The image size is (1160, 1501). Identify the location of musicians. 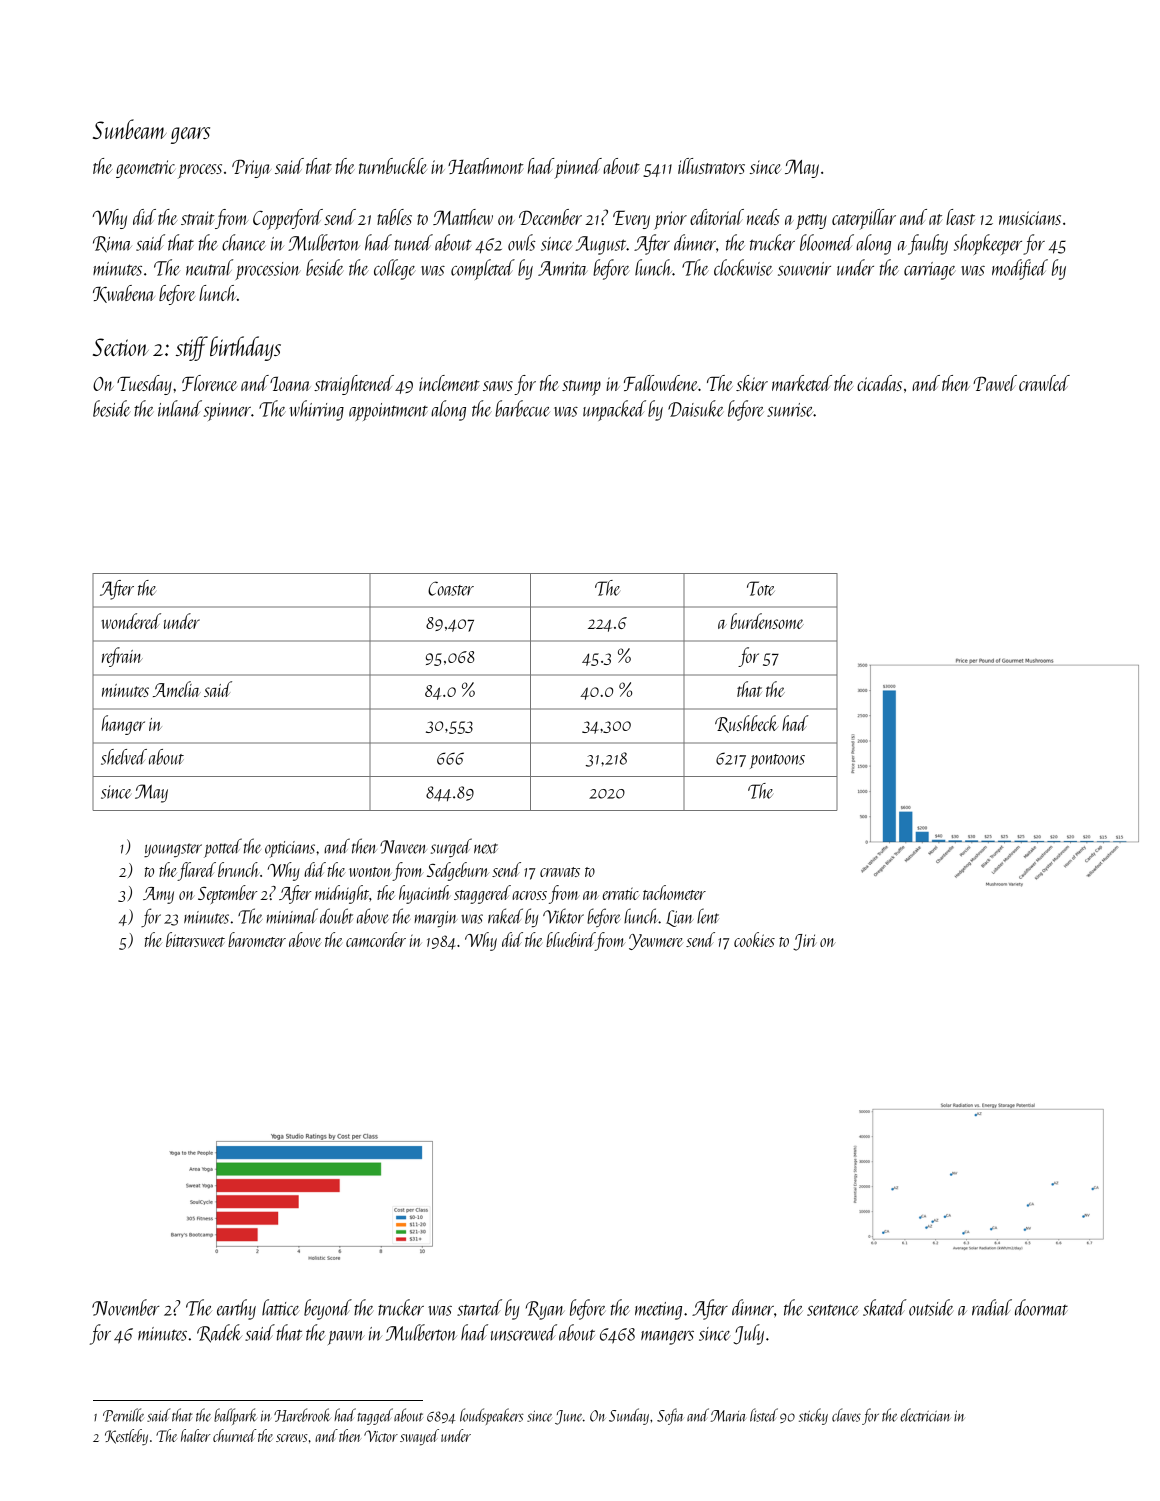
(1030, 218).
